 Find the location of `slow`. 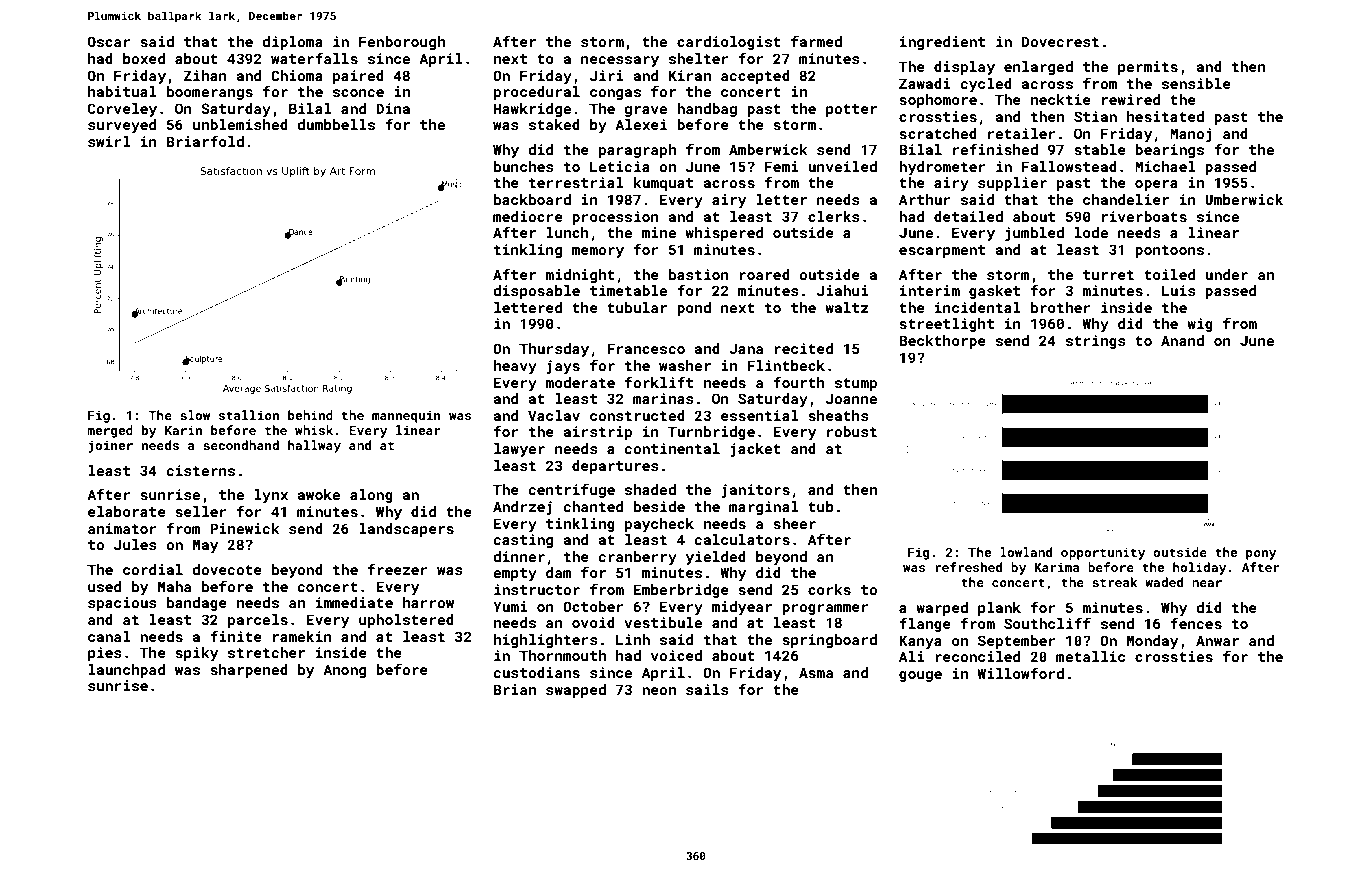

slow is located at coordinates (195, 415).
